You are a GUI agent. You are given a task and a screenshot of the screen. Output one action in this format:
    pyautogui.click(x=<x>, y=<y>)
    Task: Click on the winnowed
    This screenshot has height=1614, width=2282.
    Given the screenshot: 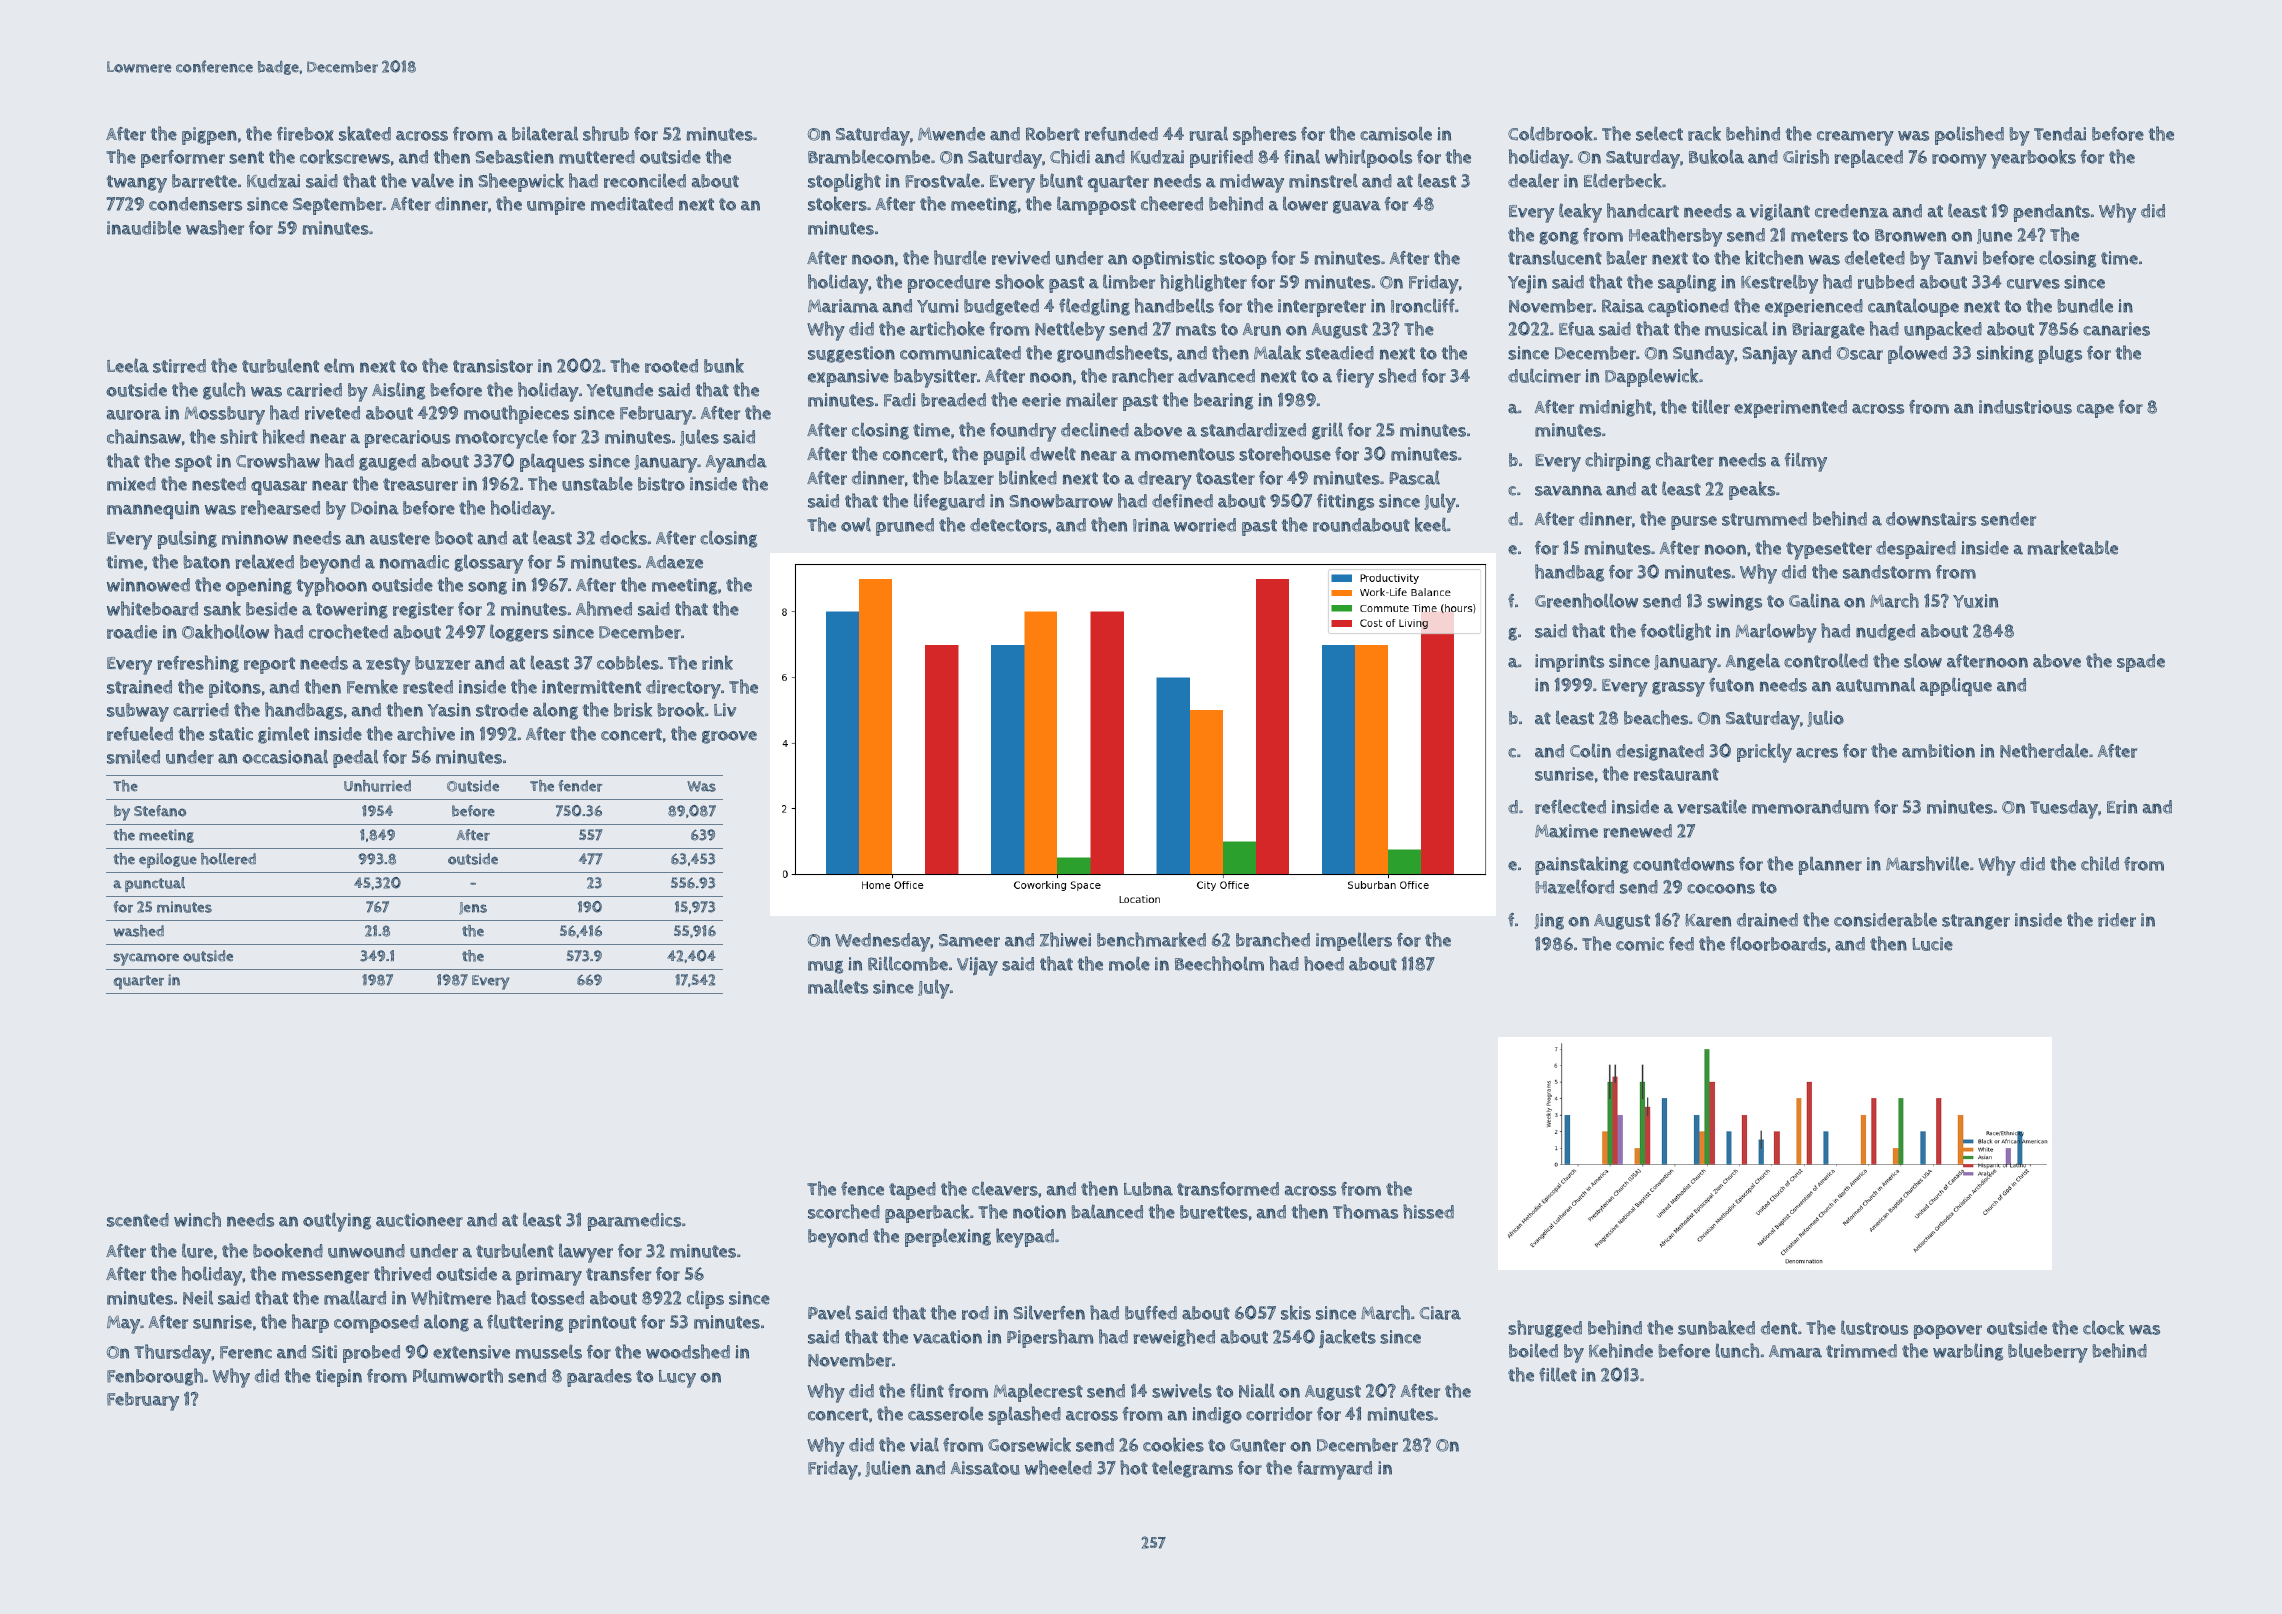 What is the action you would take?
    pyautogui.click(x=148, y=585)
